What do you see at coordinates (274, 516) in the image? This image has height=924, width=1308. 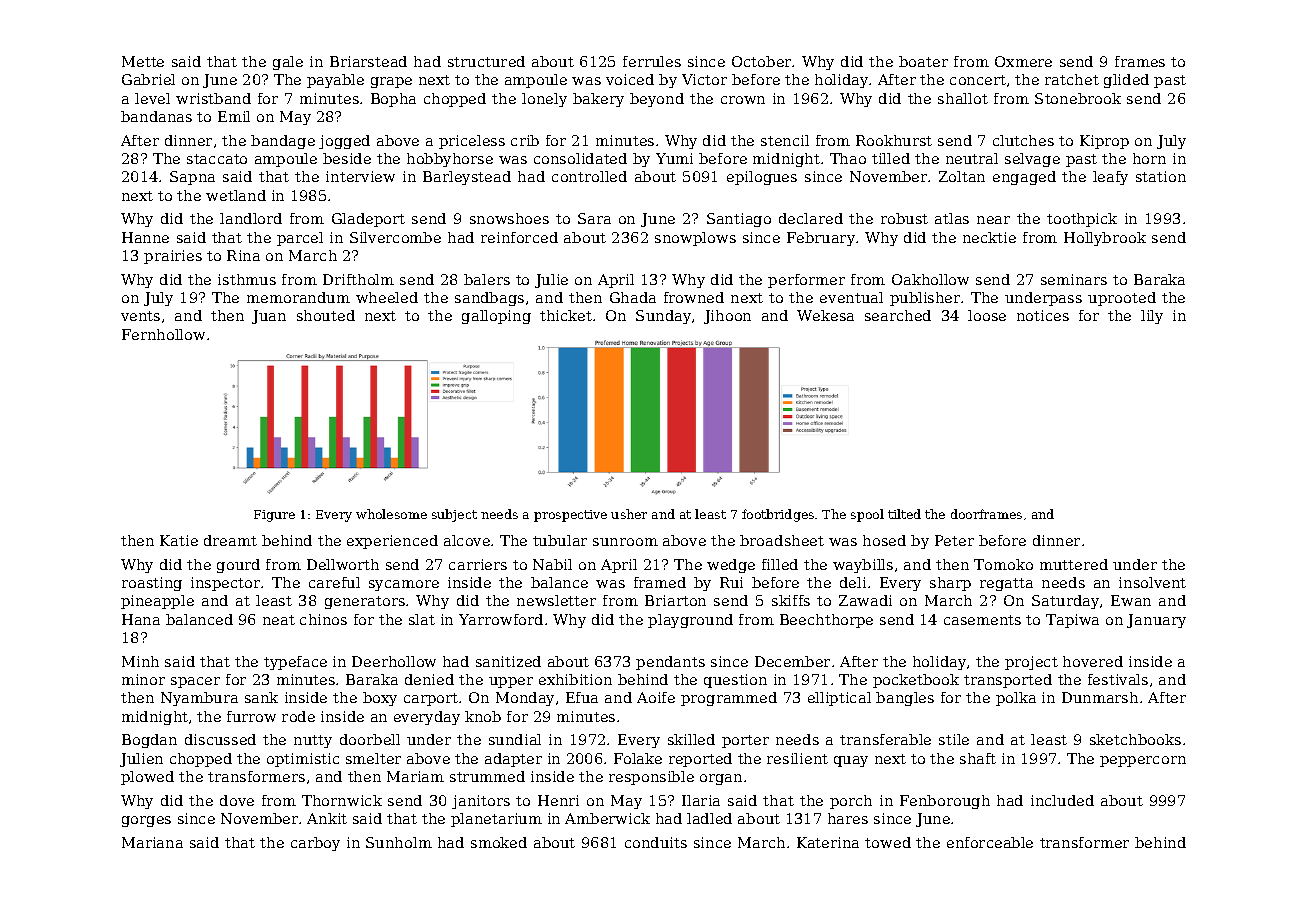 I see `Figure` at bounding box center [274, 516].
